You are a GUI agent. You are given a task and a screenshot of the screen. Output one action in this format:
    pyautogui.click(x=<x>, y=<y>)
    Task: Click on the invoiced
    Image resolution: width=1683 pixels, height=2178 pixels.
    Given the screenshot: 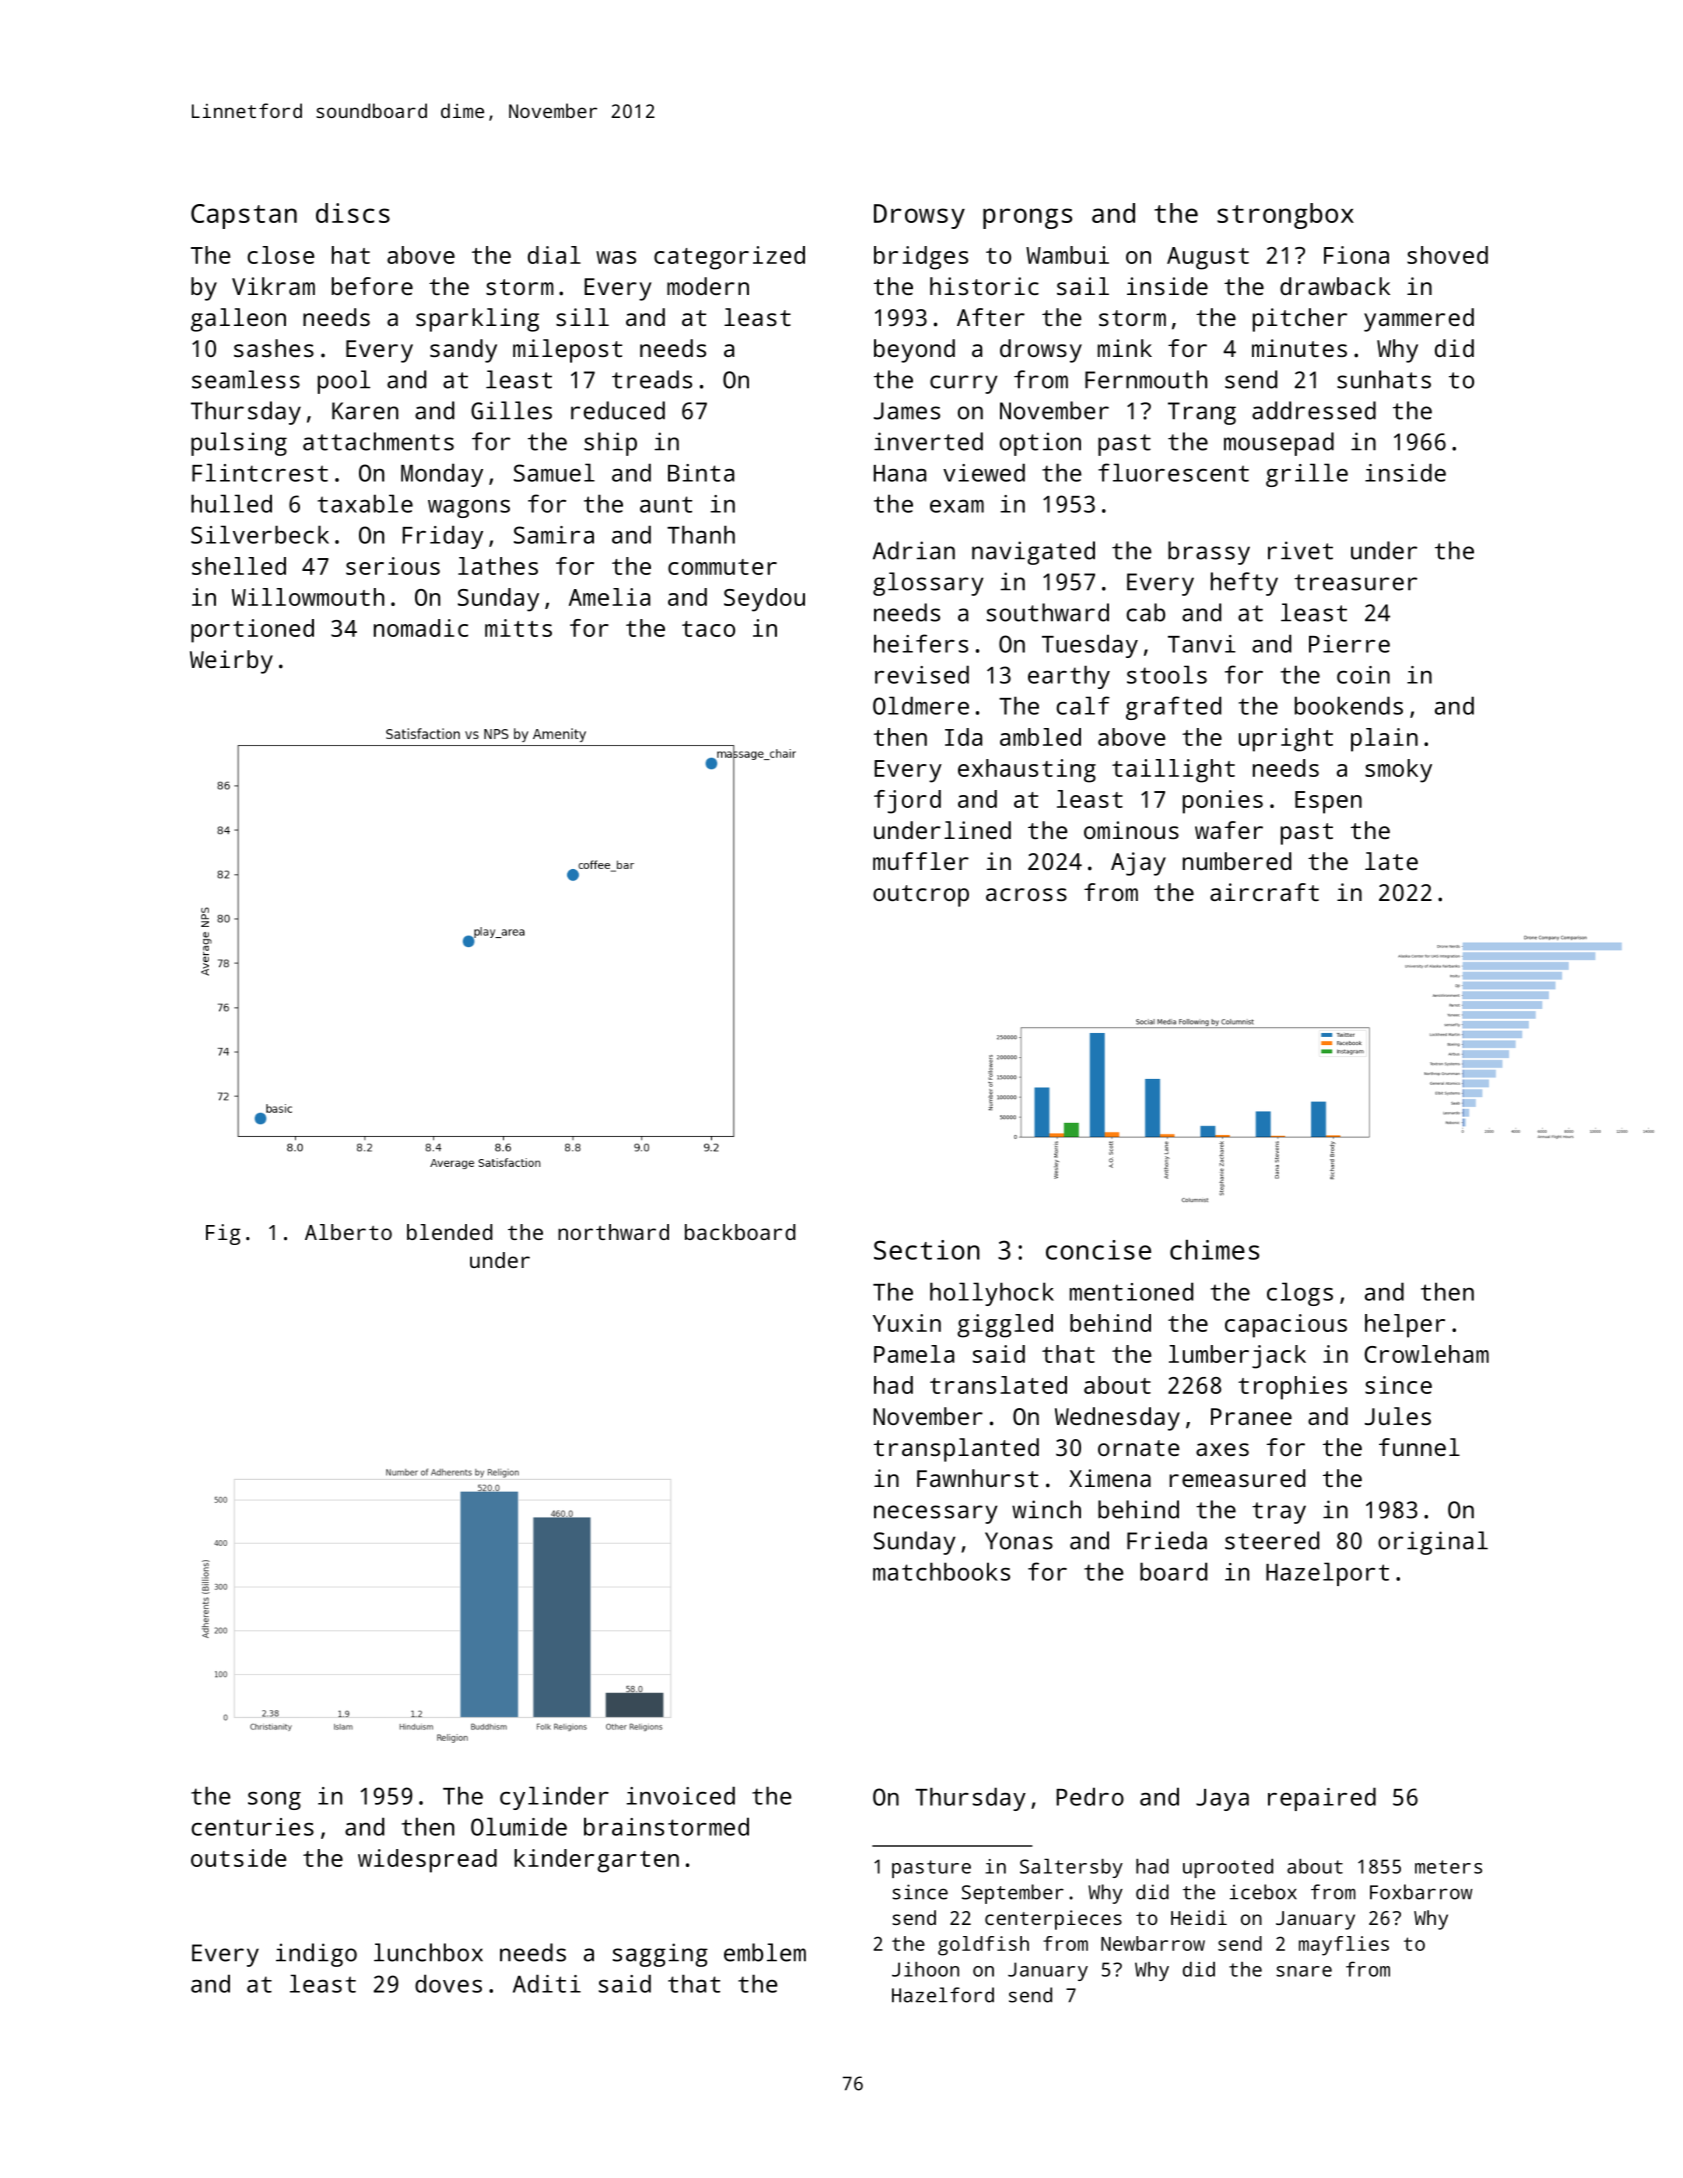 What is the action you would take?
    pyautogui.click(x=681, y=1795)
